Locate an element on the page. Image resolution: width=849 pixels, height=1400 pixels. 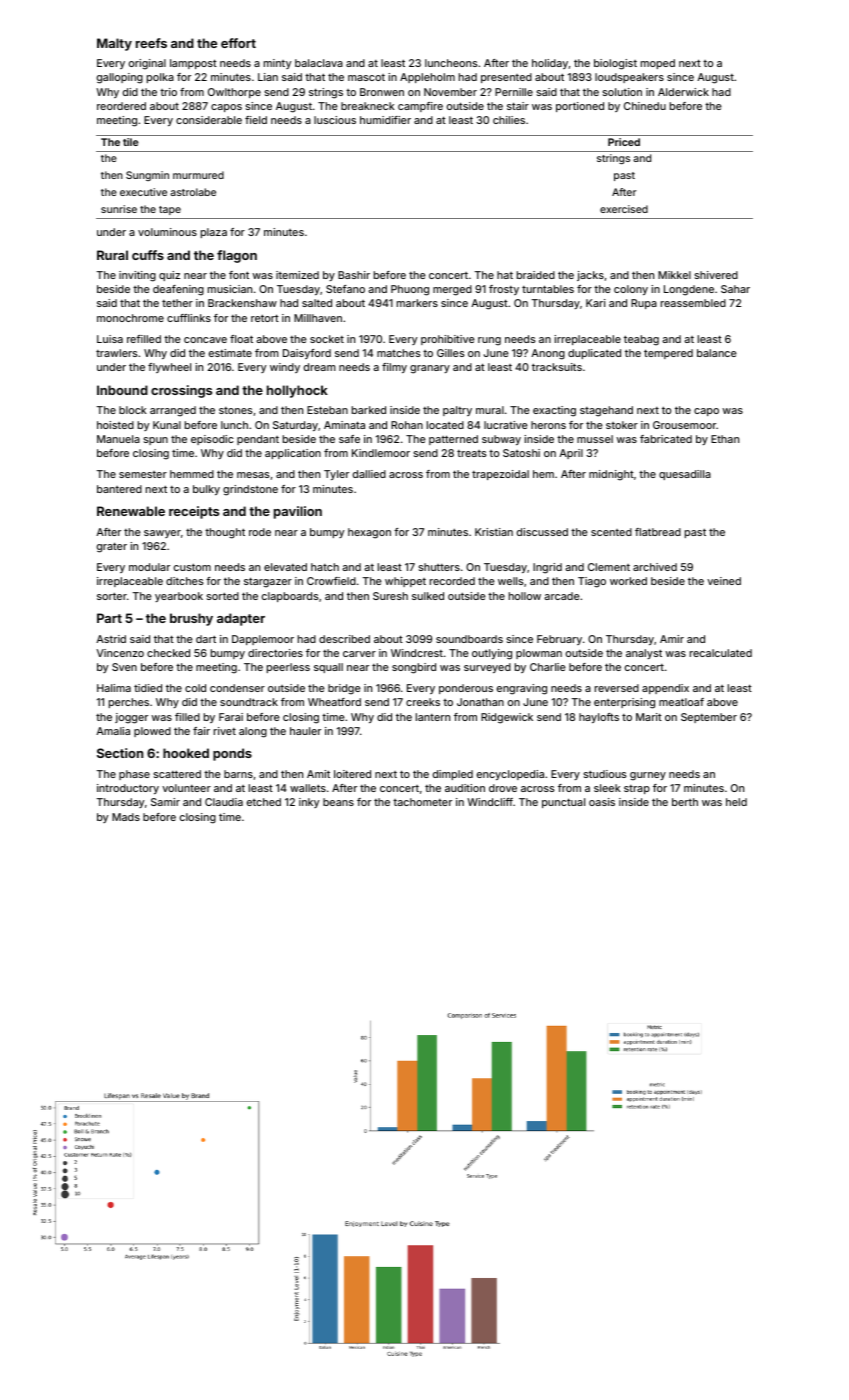
etched is located at coordinates (264, 802).
